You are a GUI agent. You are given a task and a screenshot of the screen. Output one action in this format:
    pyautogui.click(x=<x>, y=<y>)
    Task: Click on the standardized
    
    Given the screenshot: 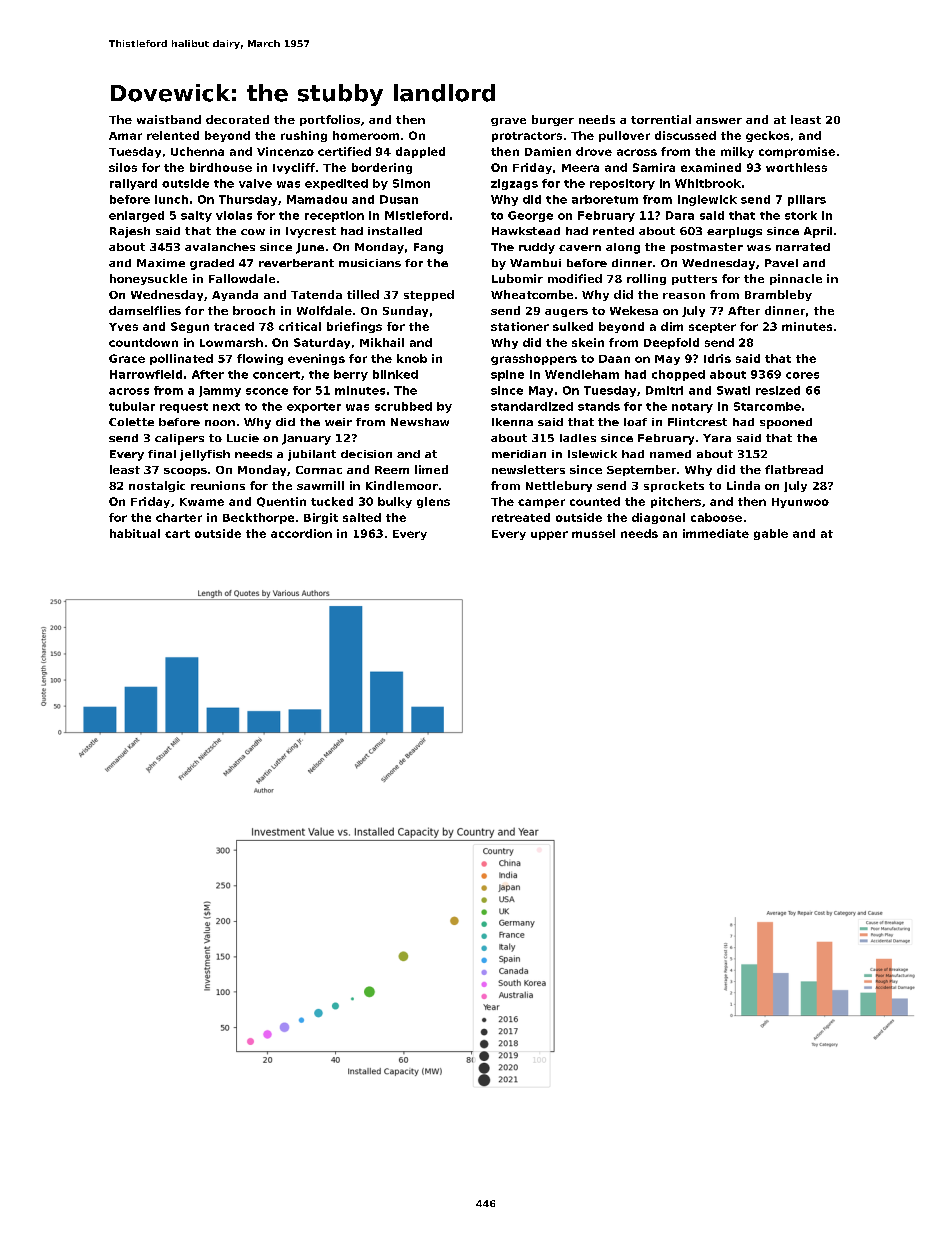 What is the action you would take?
    pyautogui.click(x=532, y=406)
